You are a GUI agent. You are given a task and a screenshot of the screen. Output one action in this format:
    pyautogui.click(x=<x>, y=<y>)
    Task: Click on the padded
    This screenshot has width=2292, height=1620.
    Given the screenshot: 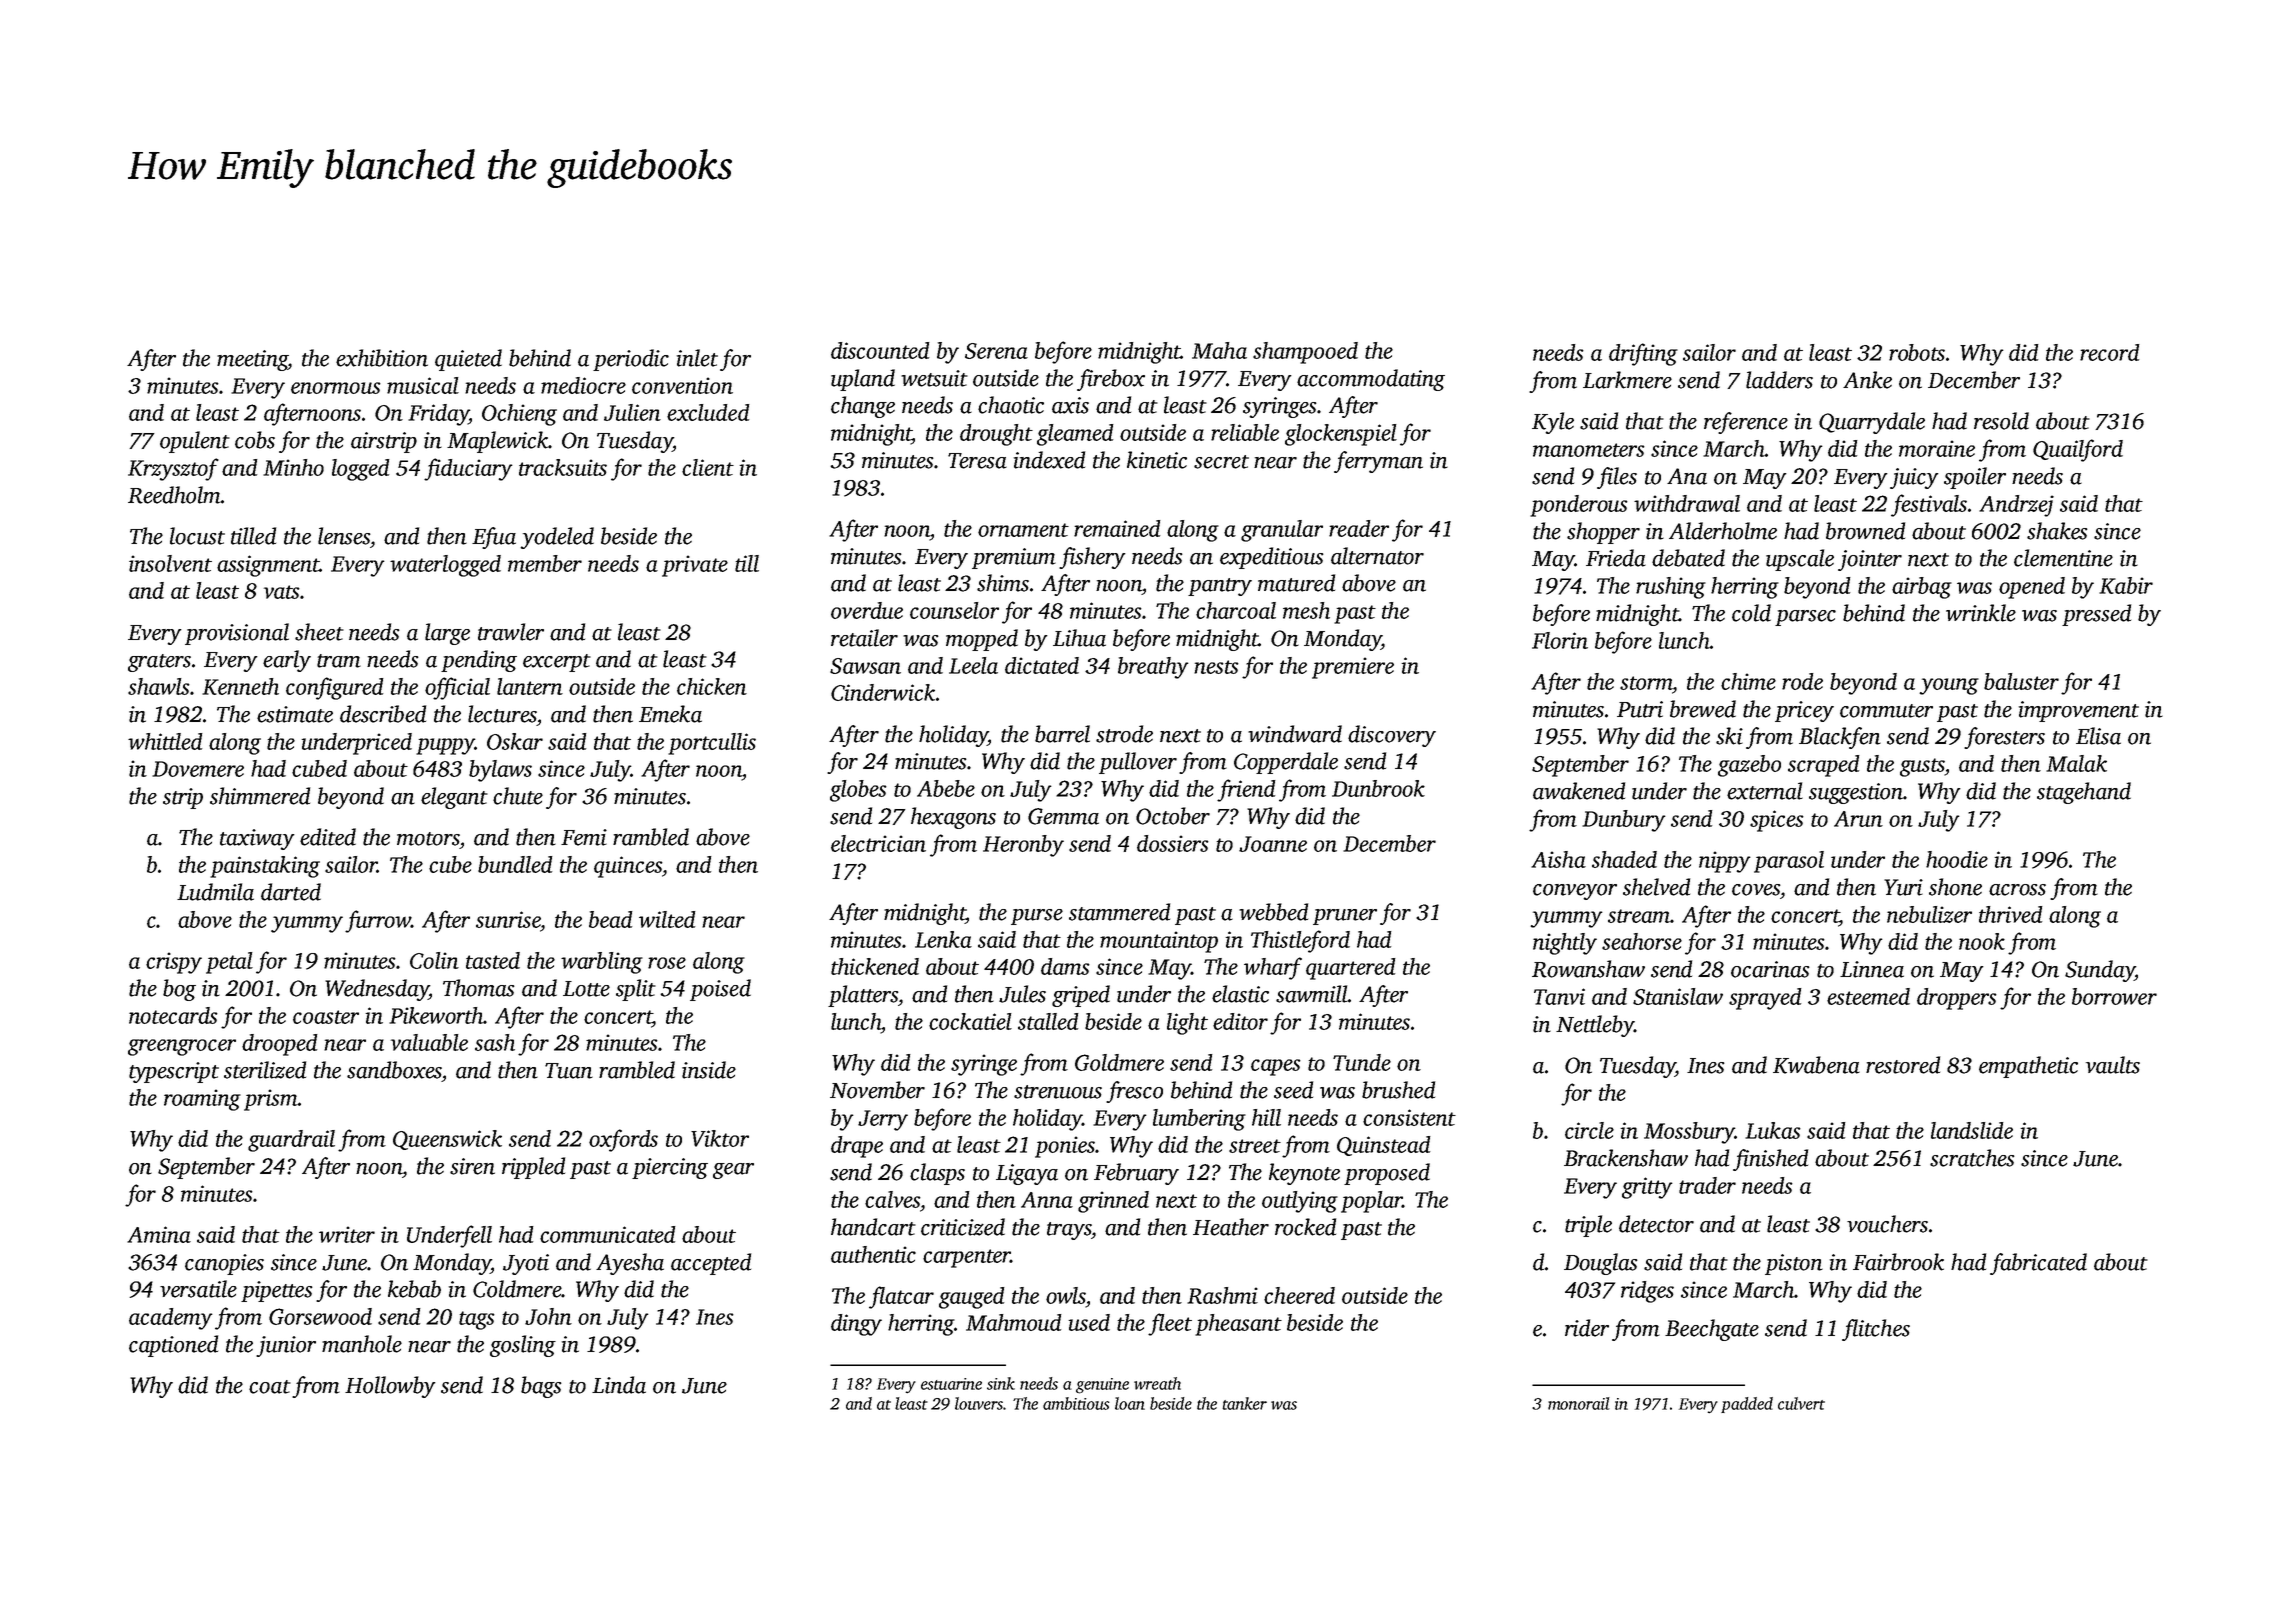 What is the action you would take?
    pyautogui.click(x=1747, y=1405)
